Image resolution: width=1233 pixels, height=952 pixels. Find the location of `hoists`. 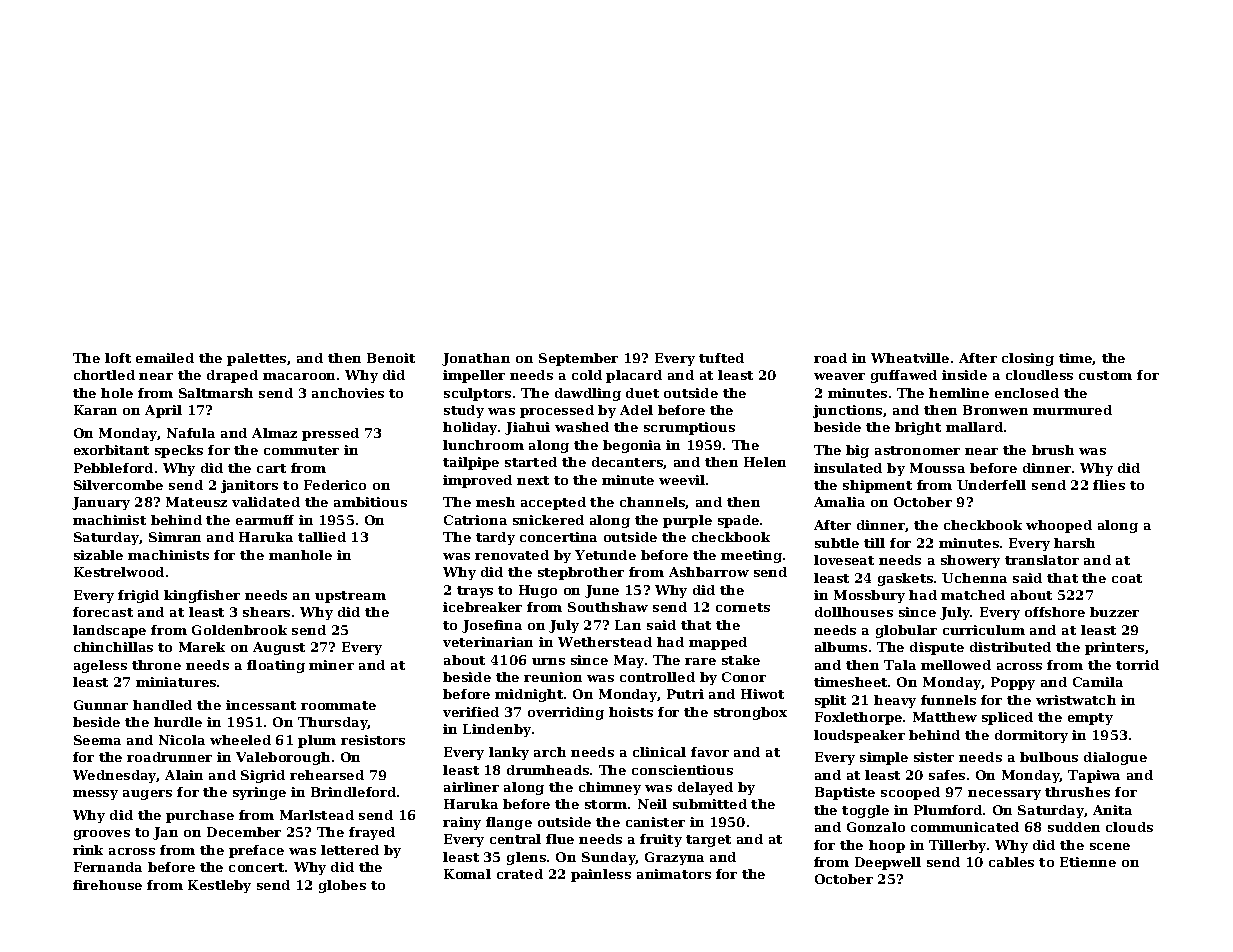

hoists is located at coordinates (631, 712).
